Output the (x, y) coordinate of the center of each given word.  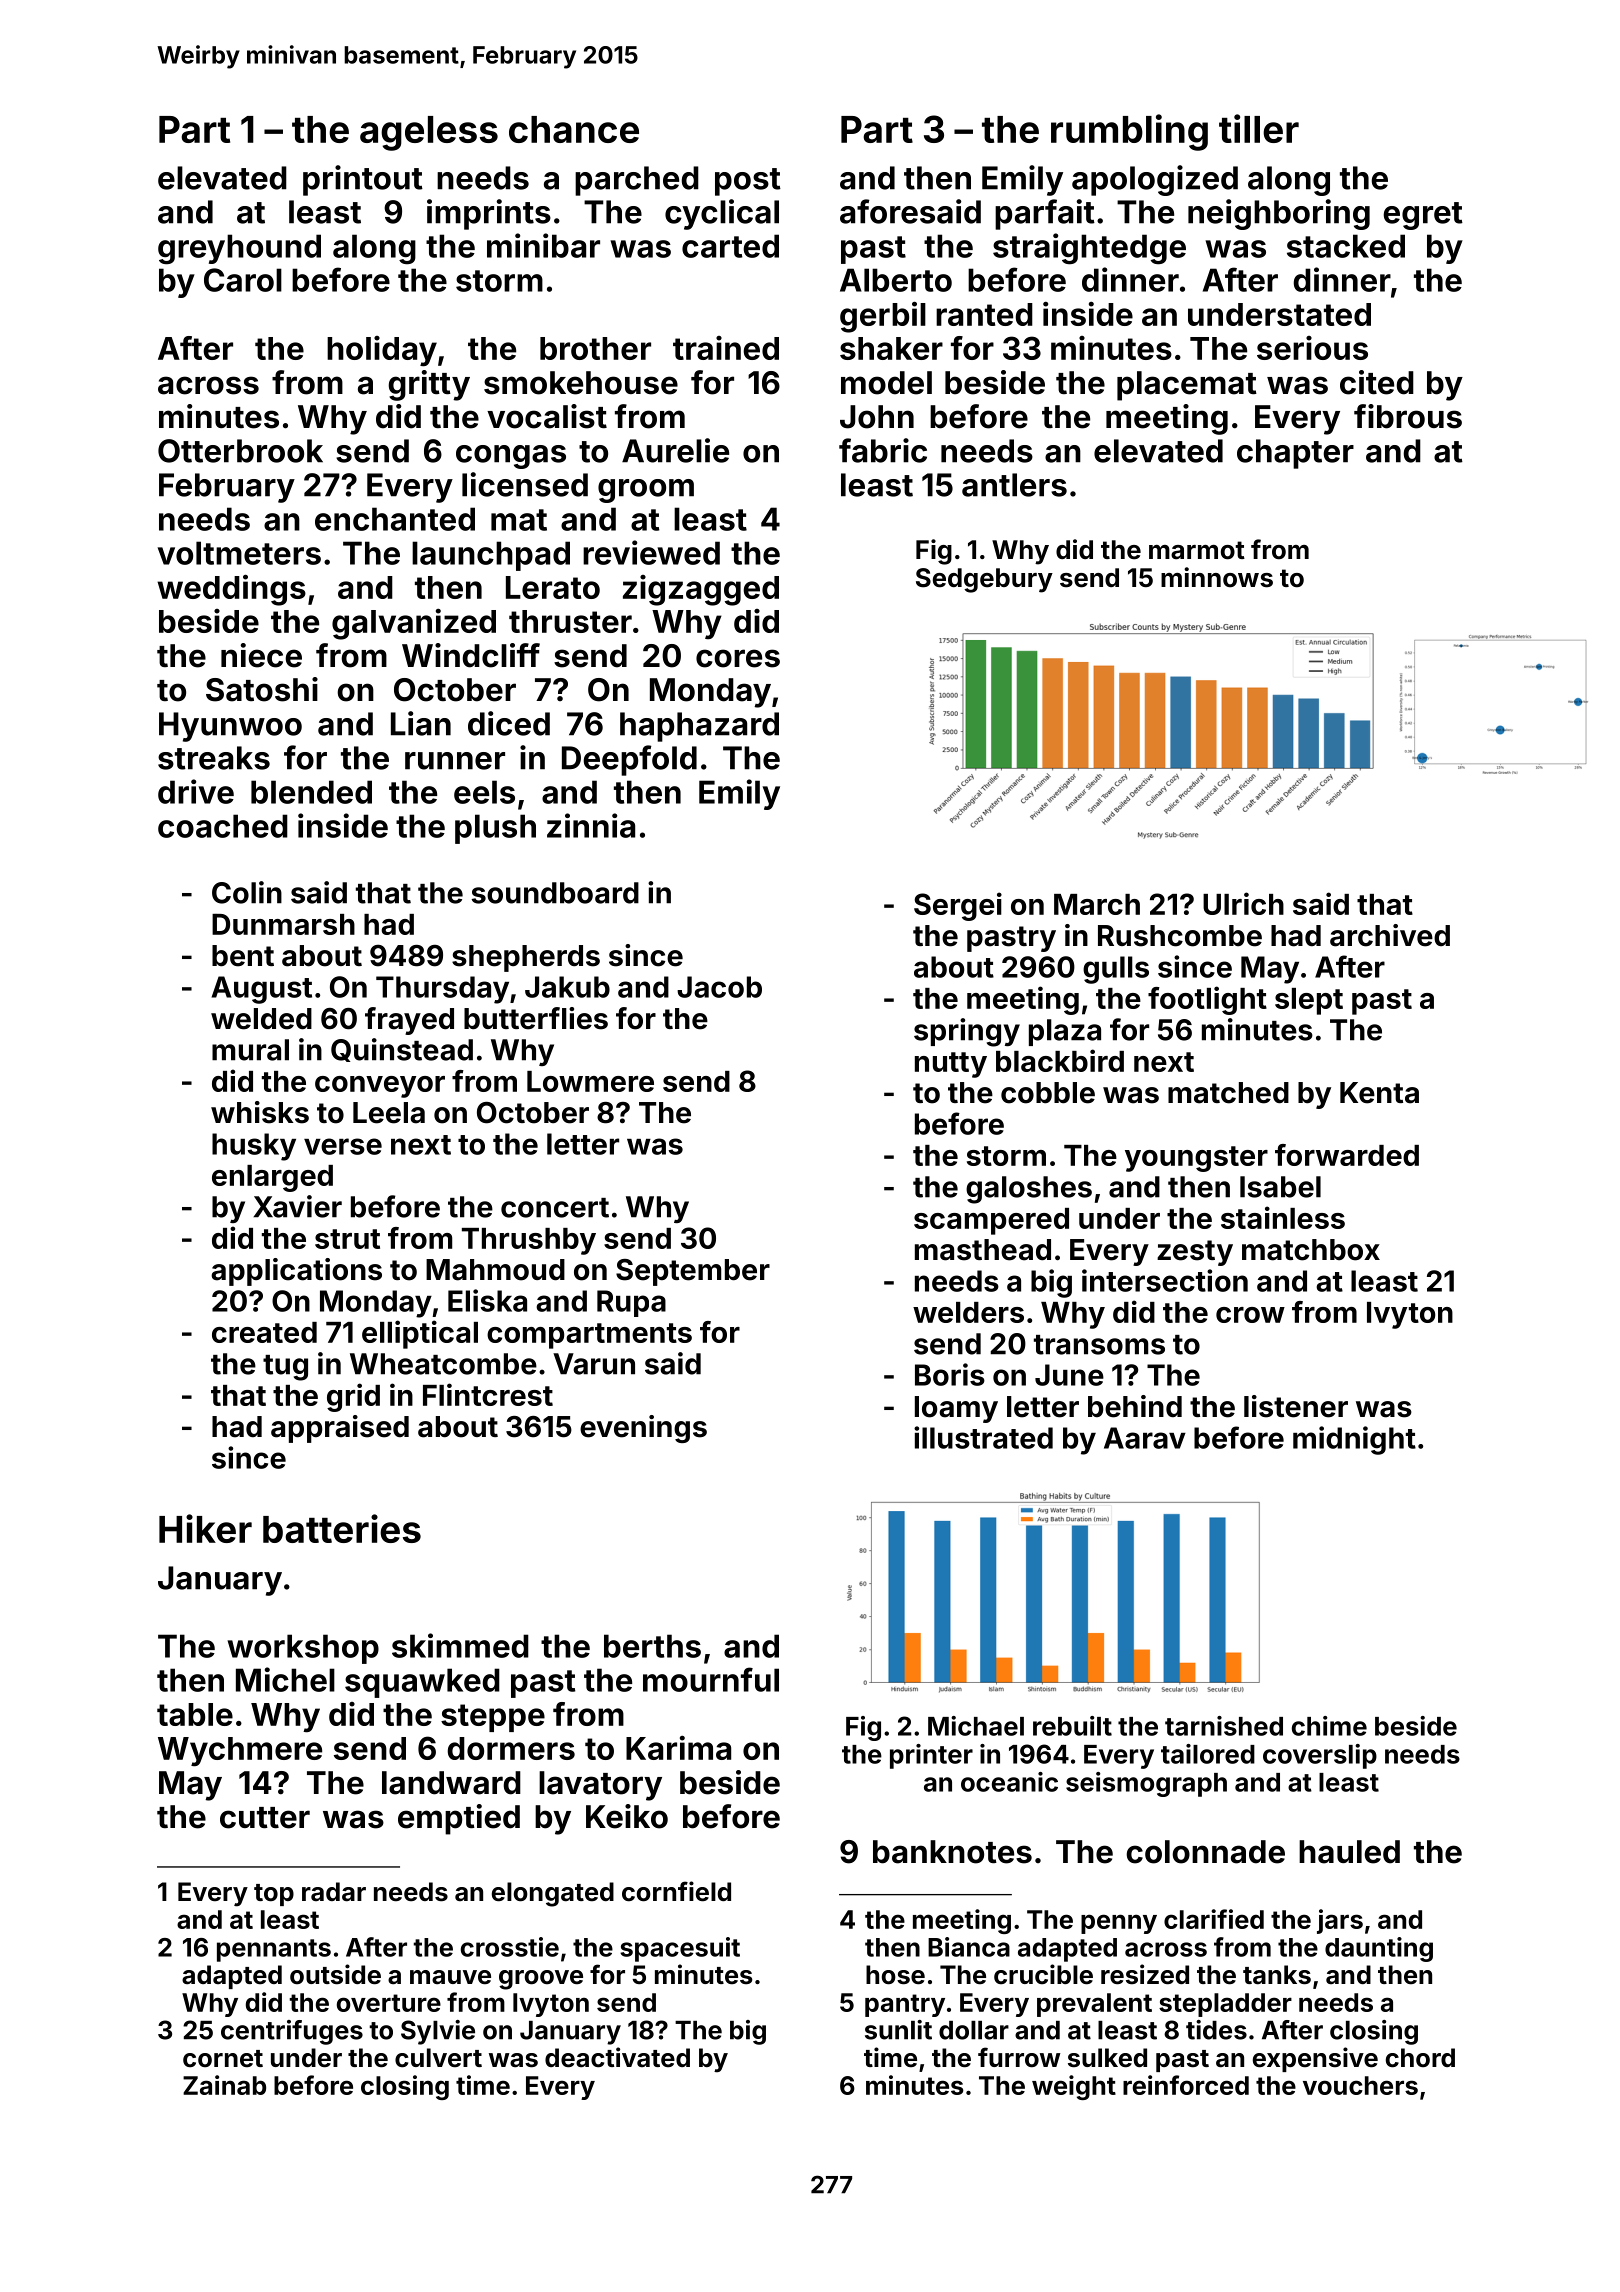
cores (738, 658)
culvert (438, 2058)
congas (511, 457)
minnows (1217, 577)
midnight (1354, 1440)
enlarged (272, 1178)
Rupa (631, 1303)
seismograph (1146, 1784)
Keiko (627, 1816)
